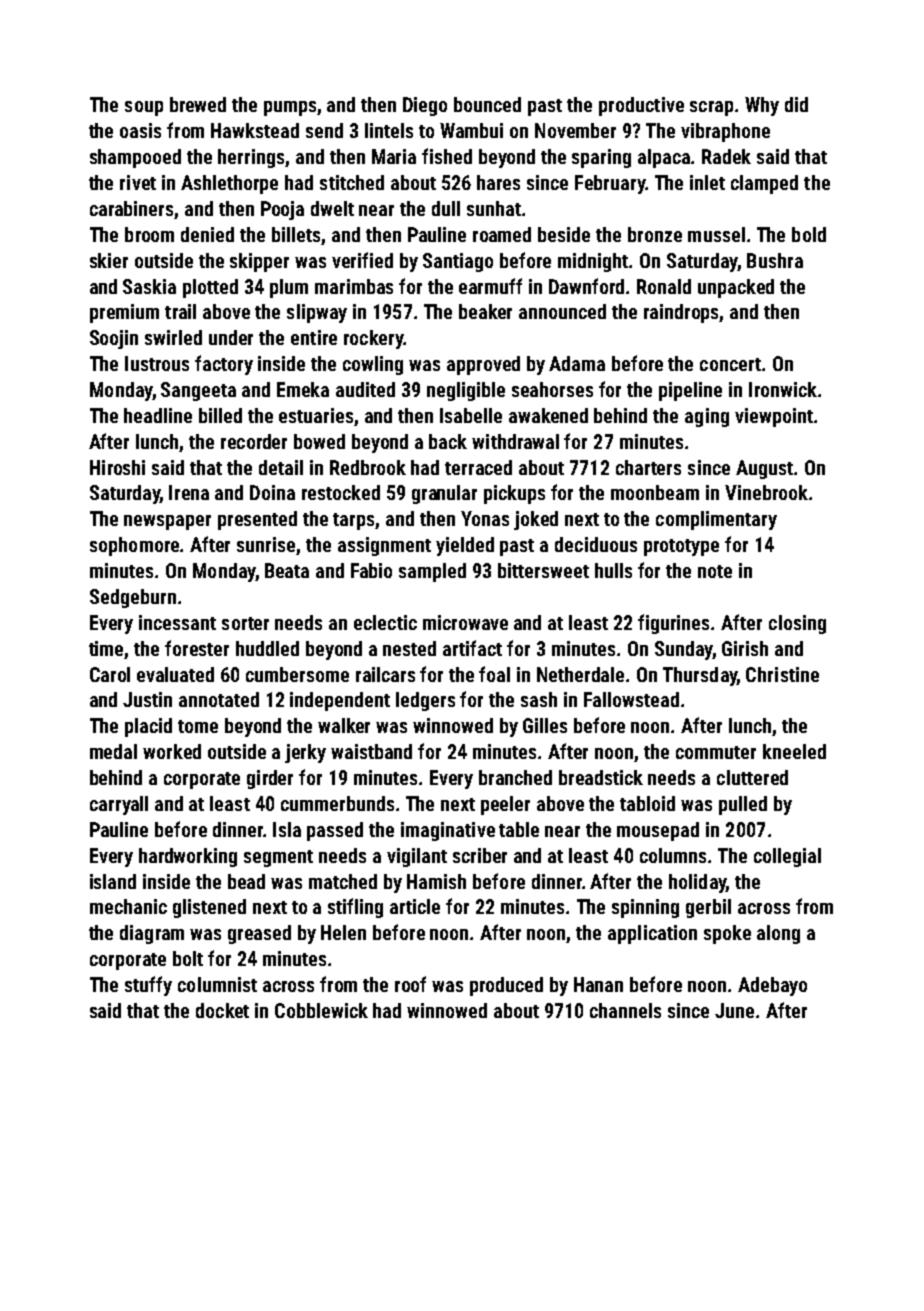  Describe the element at coordinates (425, 106) in the screenshot. I see `Diego` at that location.
